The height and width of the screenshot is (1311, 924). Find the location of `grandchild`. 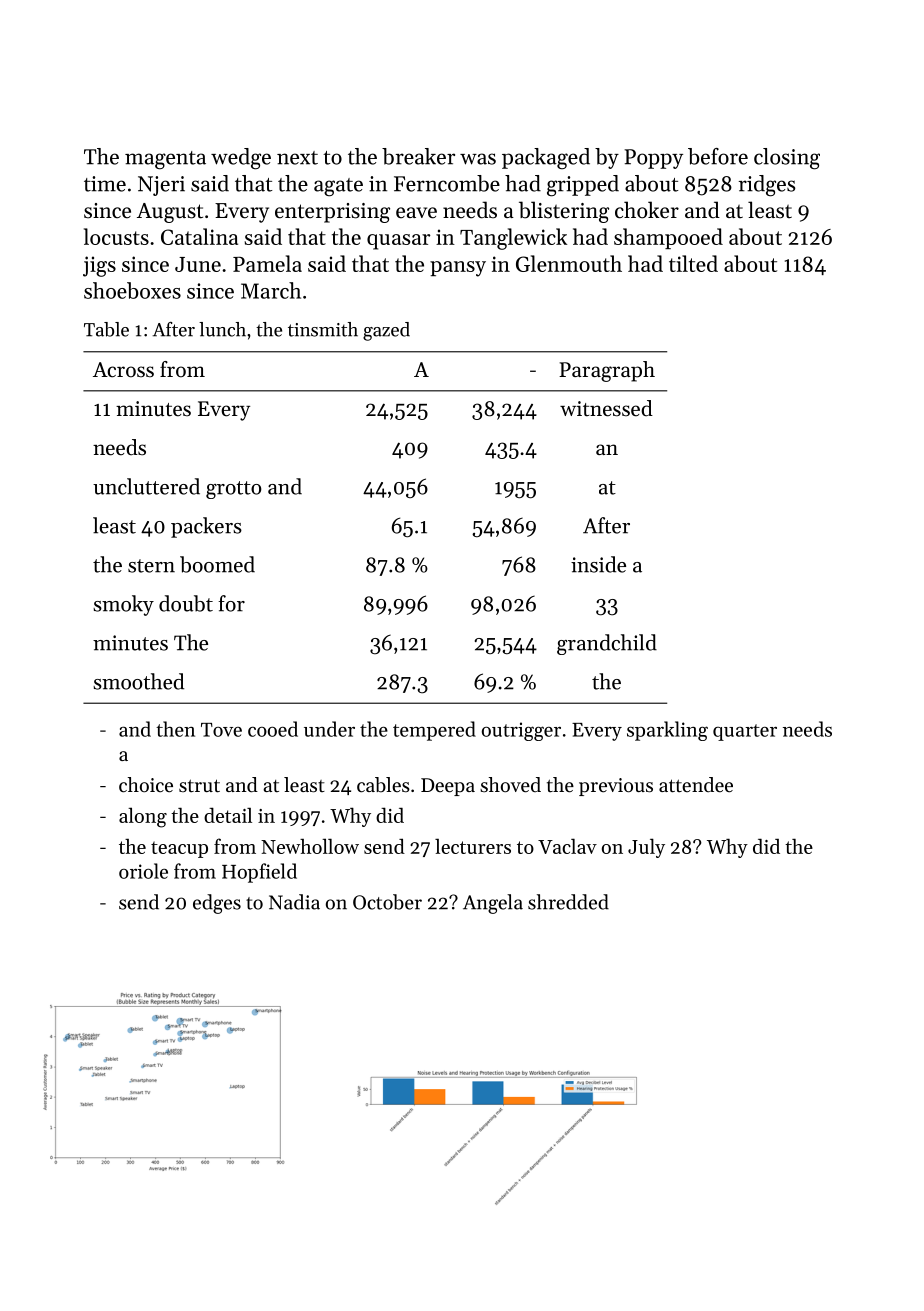

grandchild is located at coordinates (607, 644).
